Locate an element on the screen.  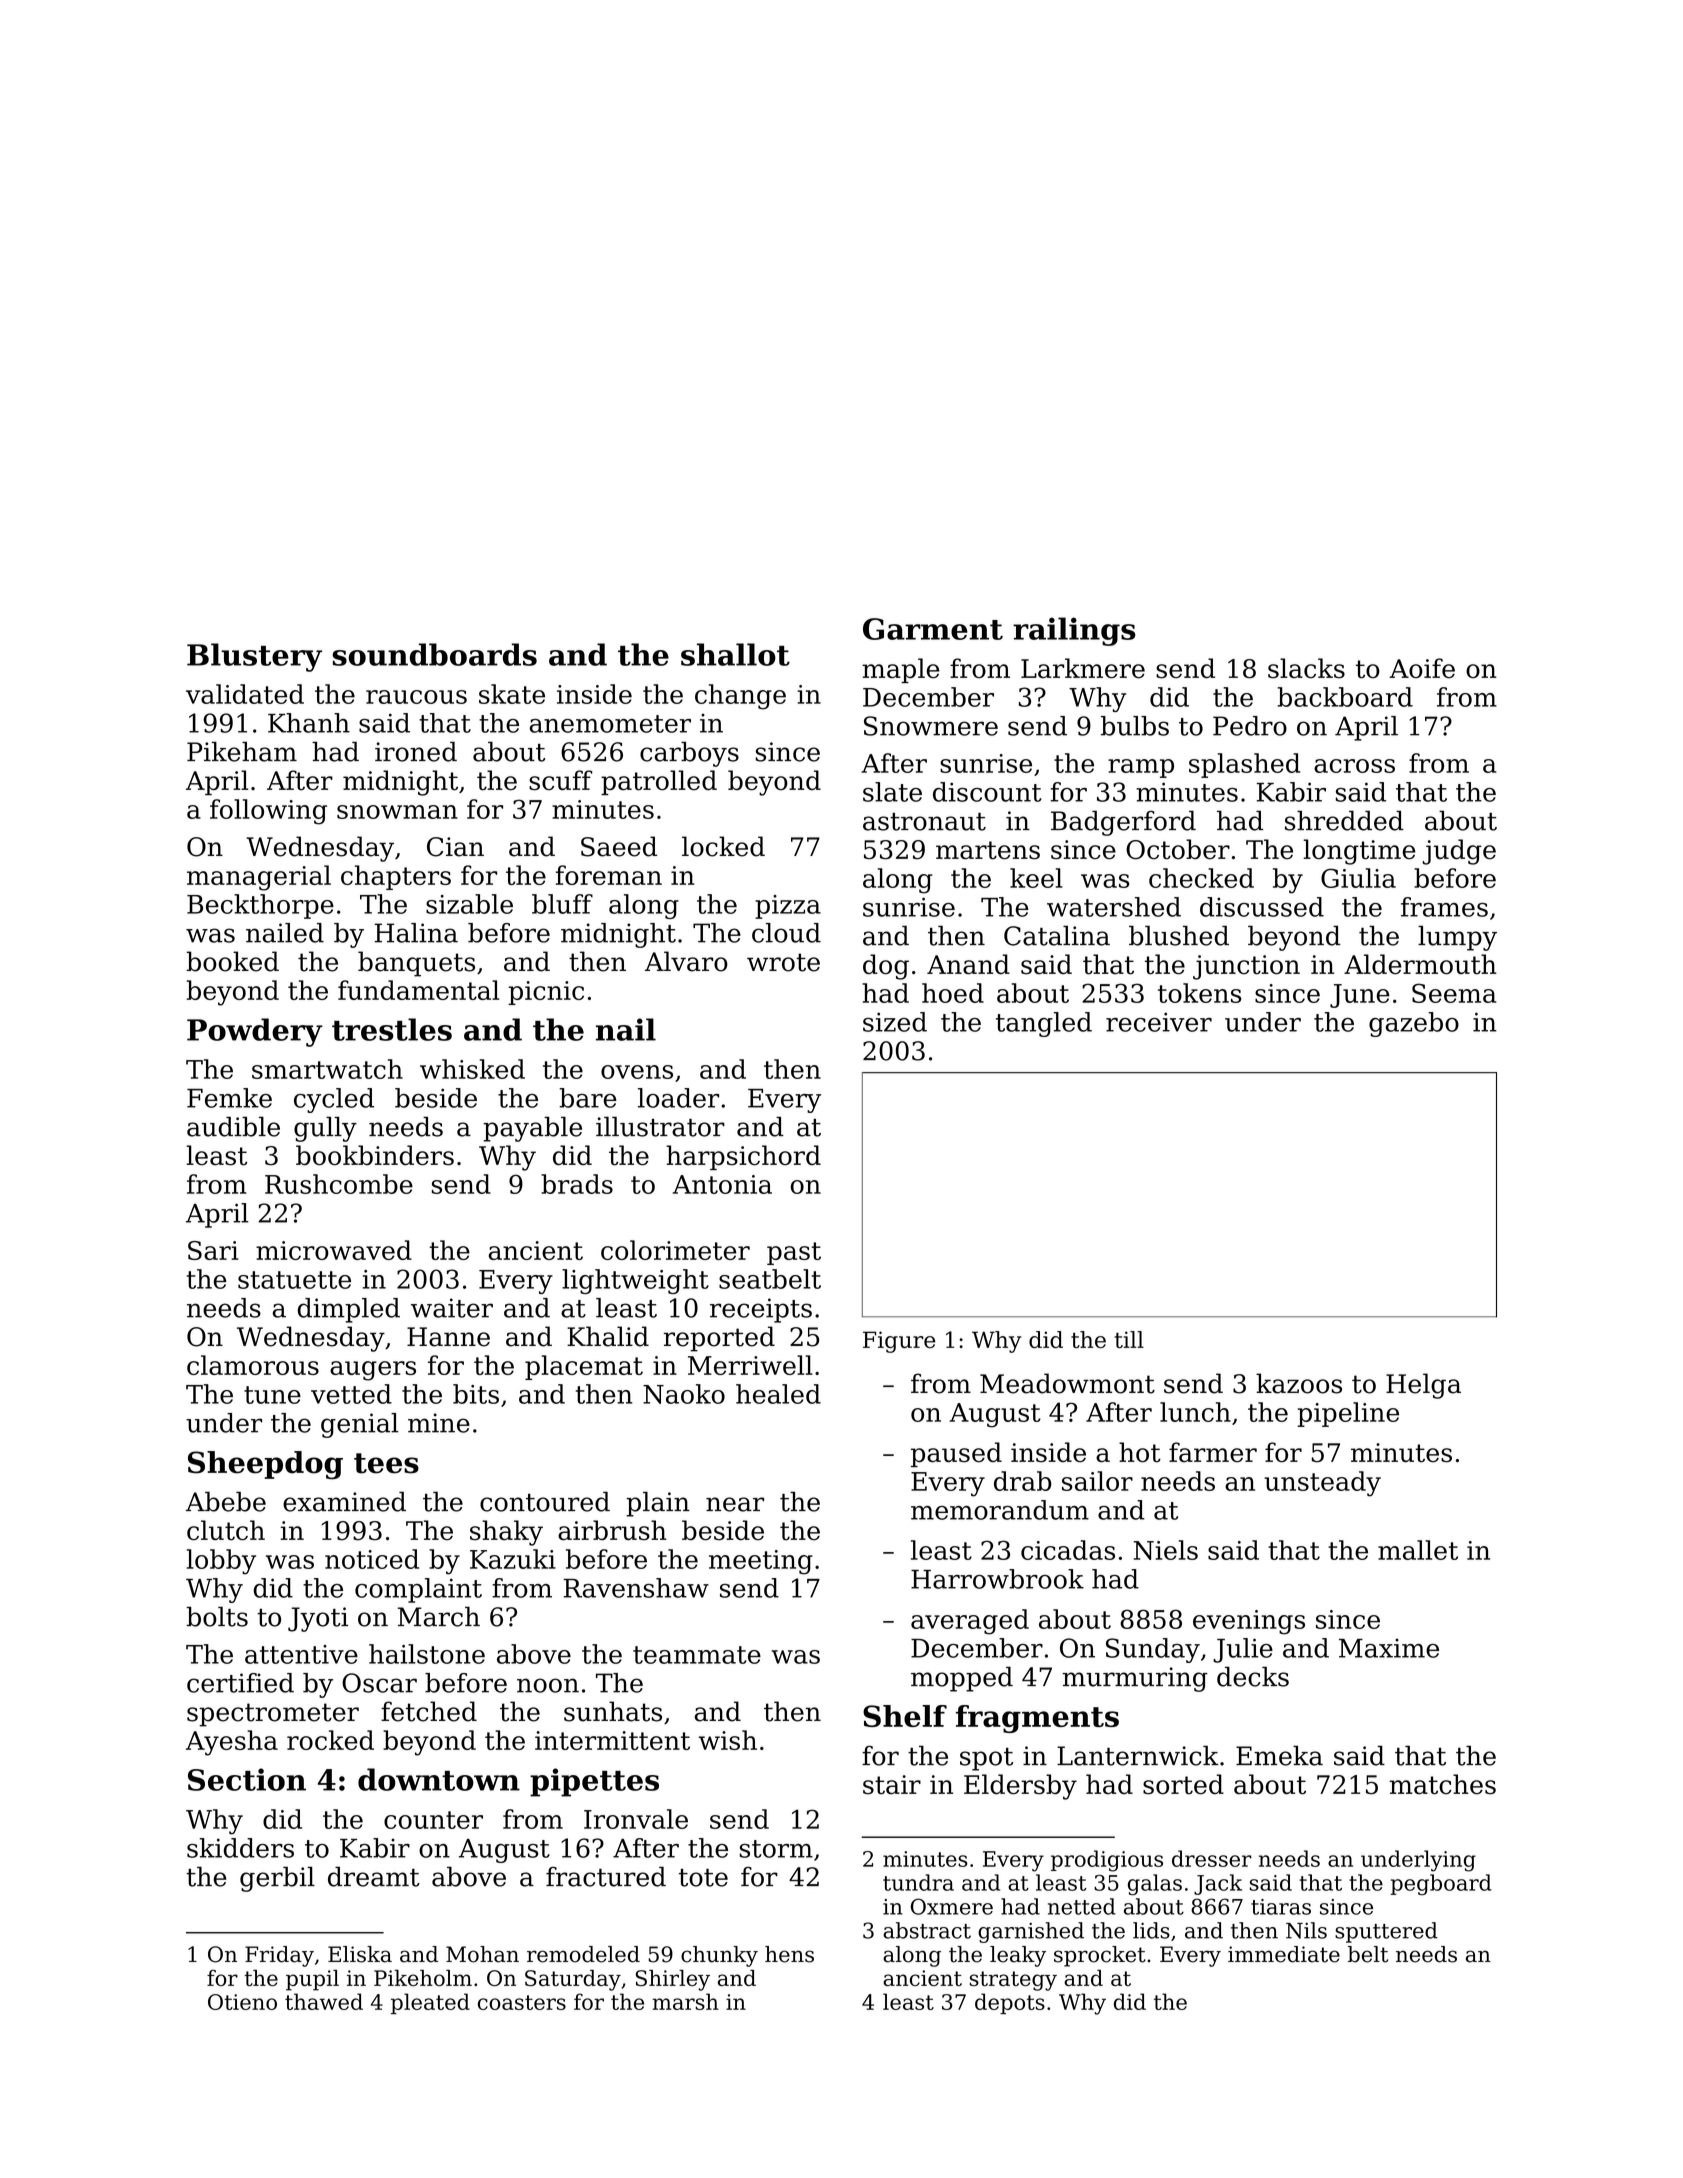
waiter is located at coordinates (452, 1308).
